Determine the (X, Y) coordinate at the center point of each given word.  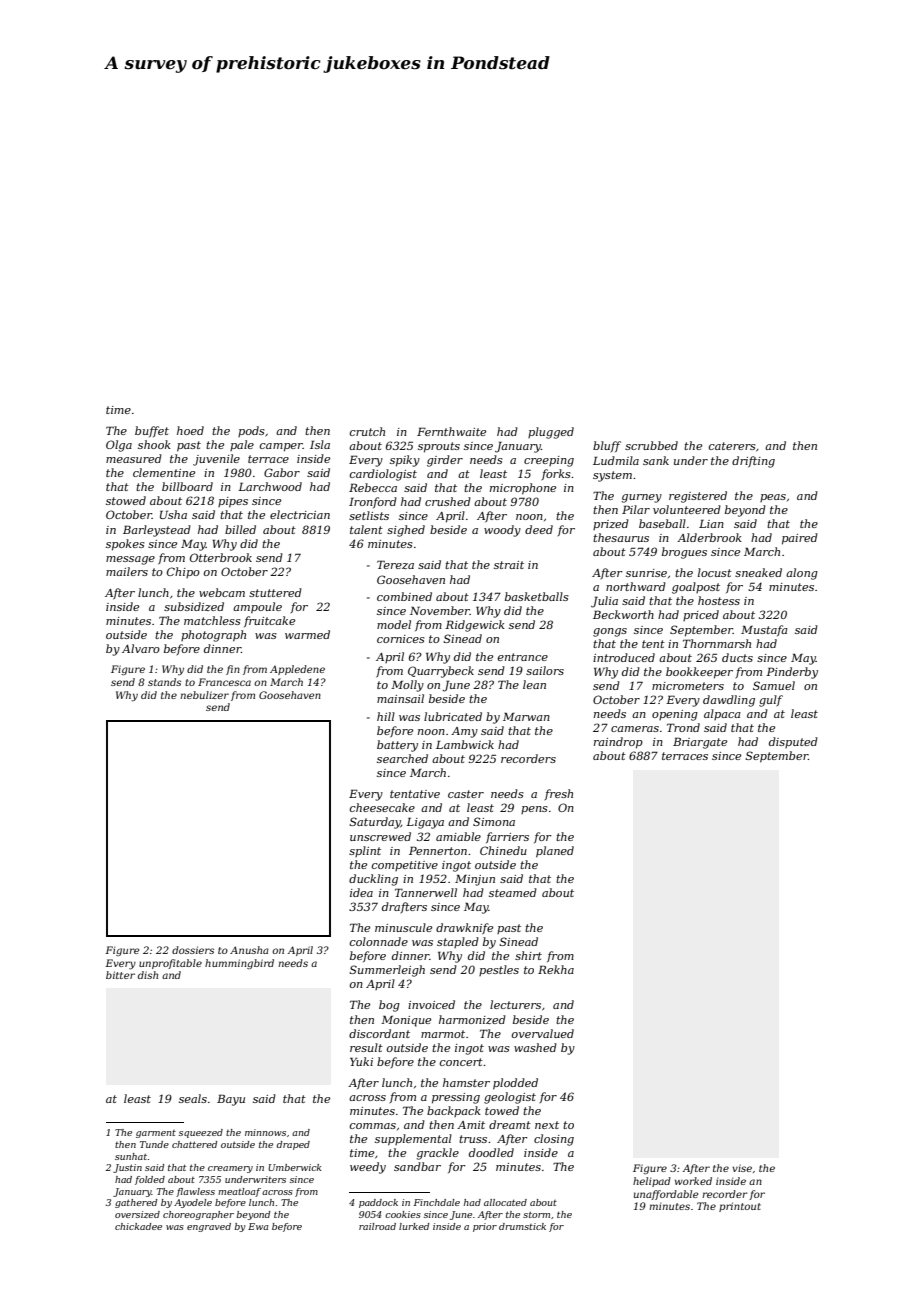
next (547, 1125)
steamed (513, 892)
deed (539, 529)
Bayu (231, 1100)
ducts (737, 657)
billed (240, 529)
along (802, 574)
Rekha (556, 969)
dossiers (193, 950)
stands (164, 682)
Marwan (526, 716)
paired (800, 539)
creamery (230, 1169)
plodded (515, 1084)
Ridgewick (475, 626)
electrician (300, 514)
